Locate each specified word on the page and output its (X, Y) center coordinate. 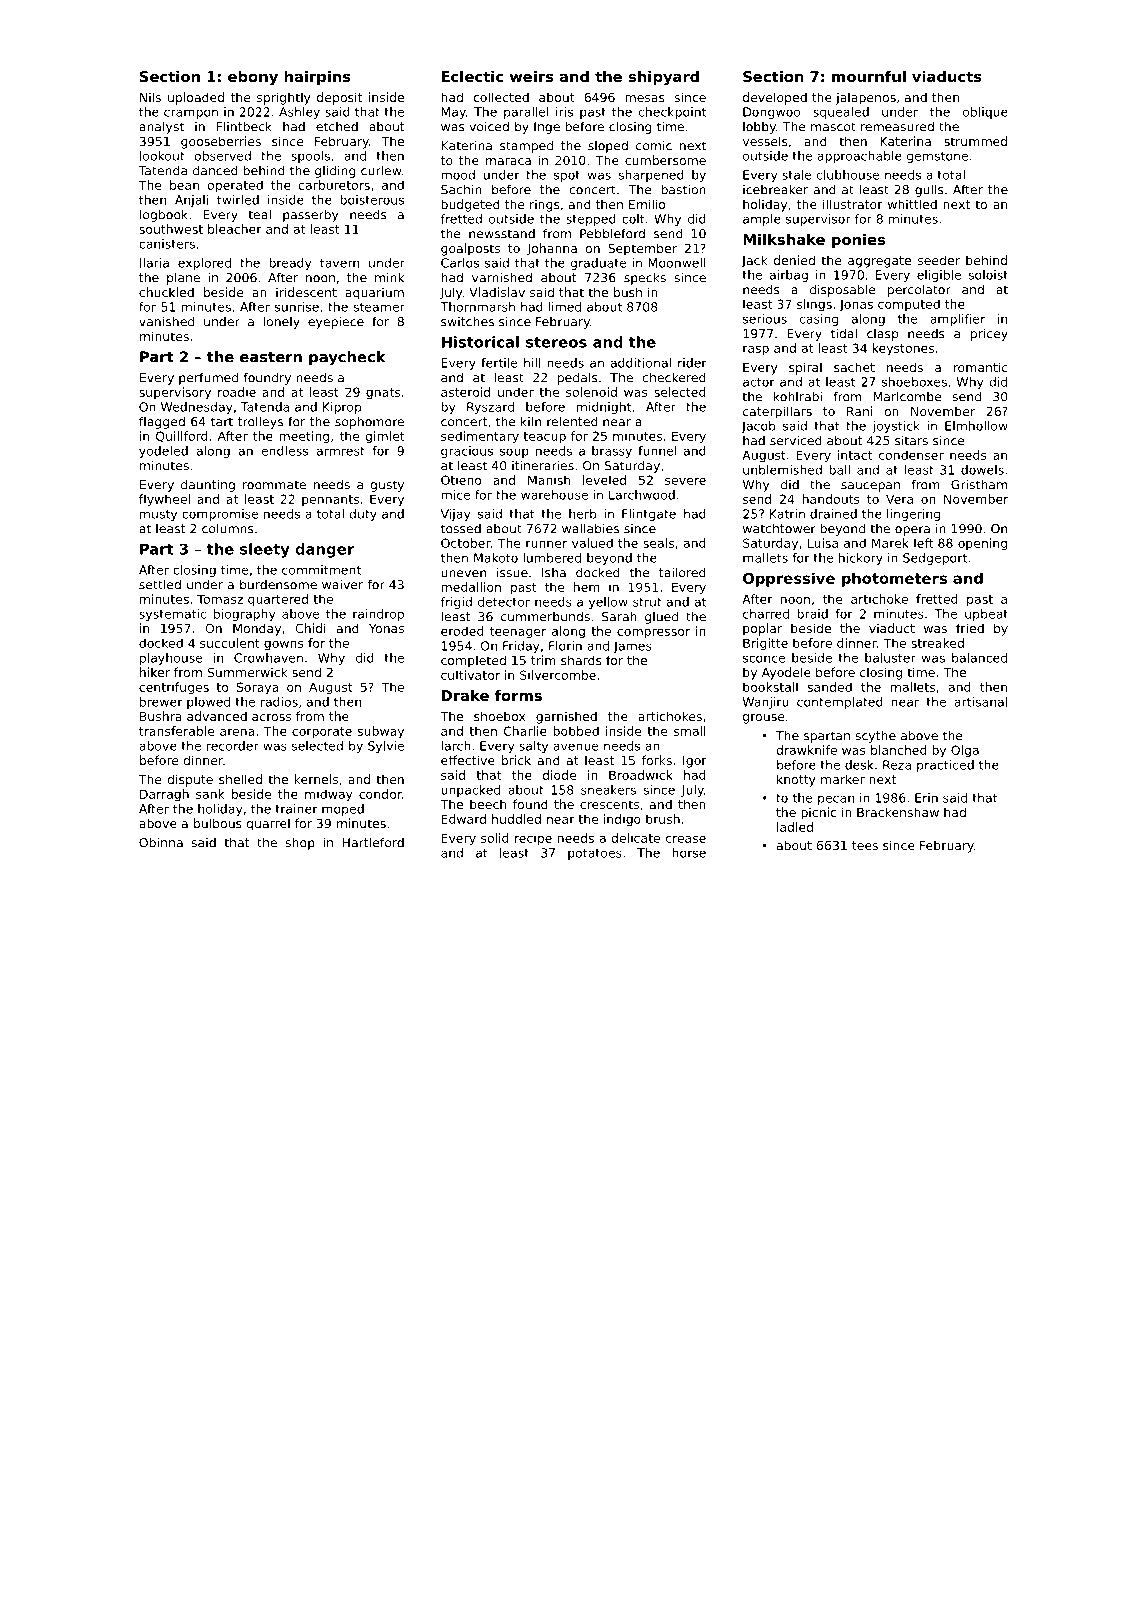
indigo (622, 820)
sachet (854, 367)
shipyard (664, 78)
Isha (554, 573)
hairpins (317, 78)
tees (865, 845)
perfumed (208, 378)
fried (970, 628)
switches (467, 322)
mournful (869, 76)
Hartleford (373, 842)
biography (244, 615)
